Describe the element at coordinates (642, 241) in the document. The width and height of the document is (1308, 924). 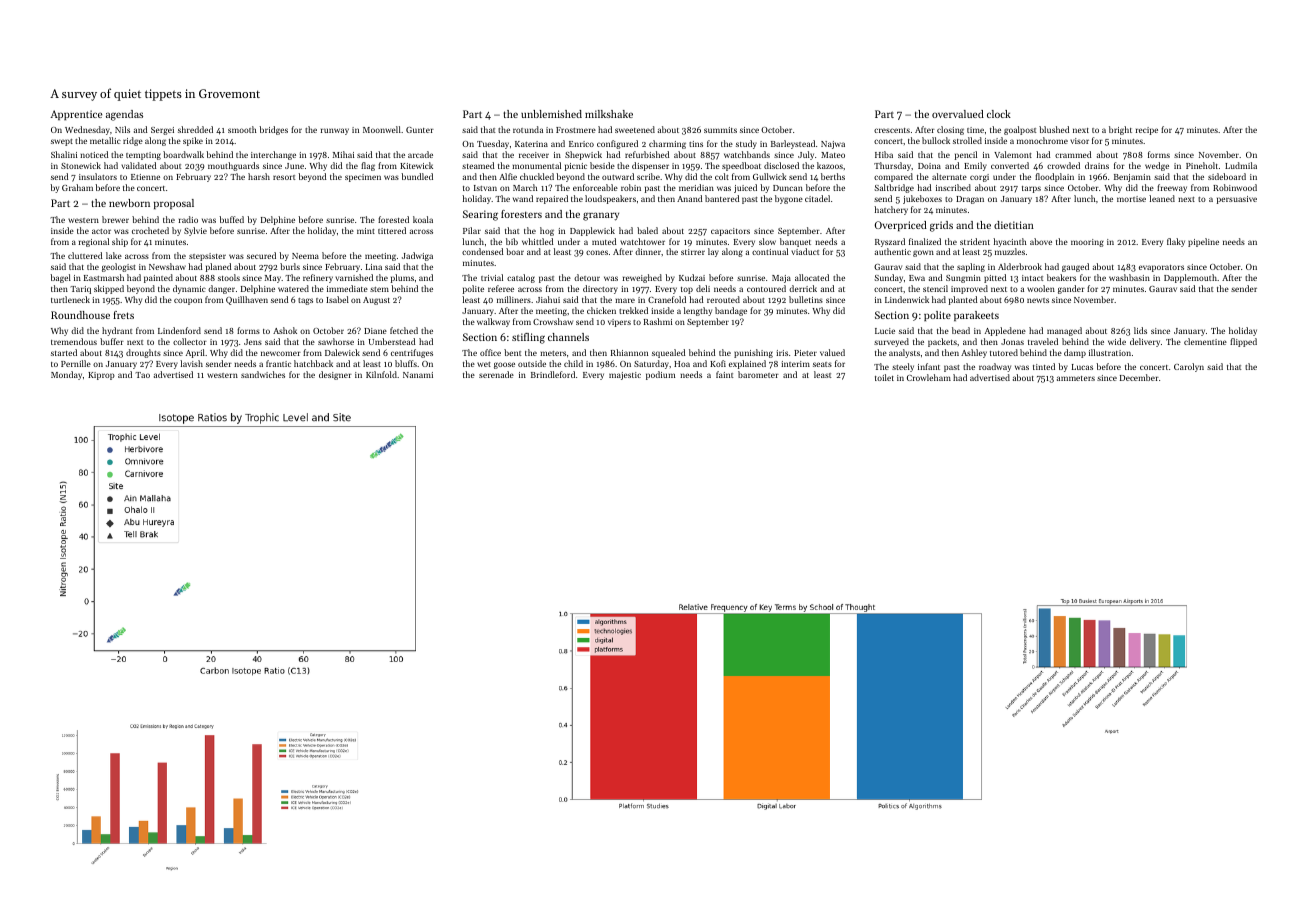
I see `watchtower` at that location.
